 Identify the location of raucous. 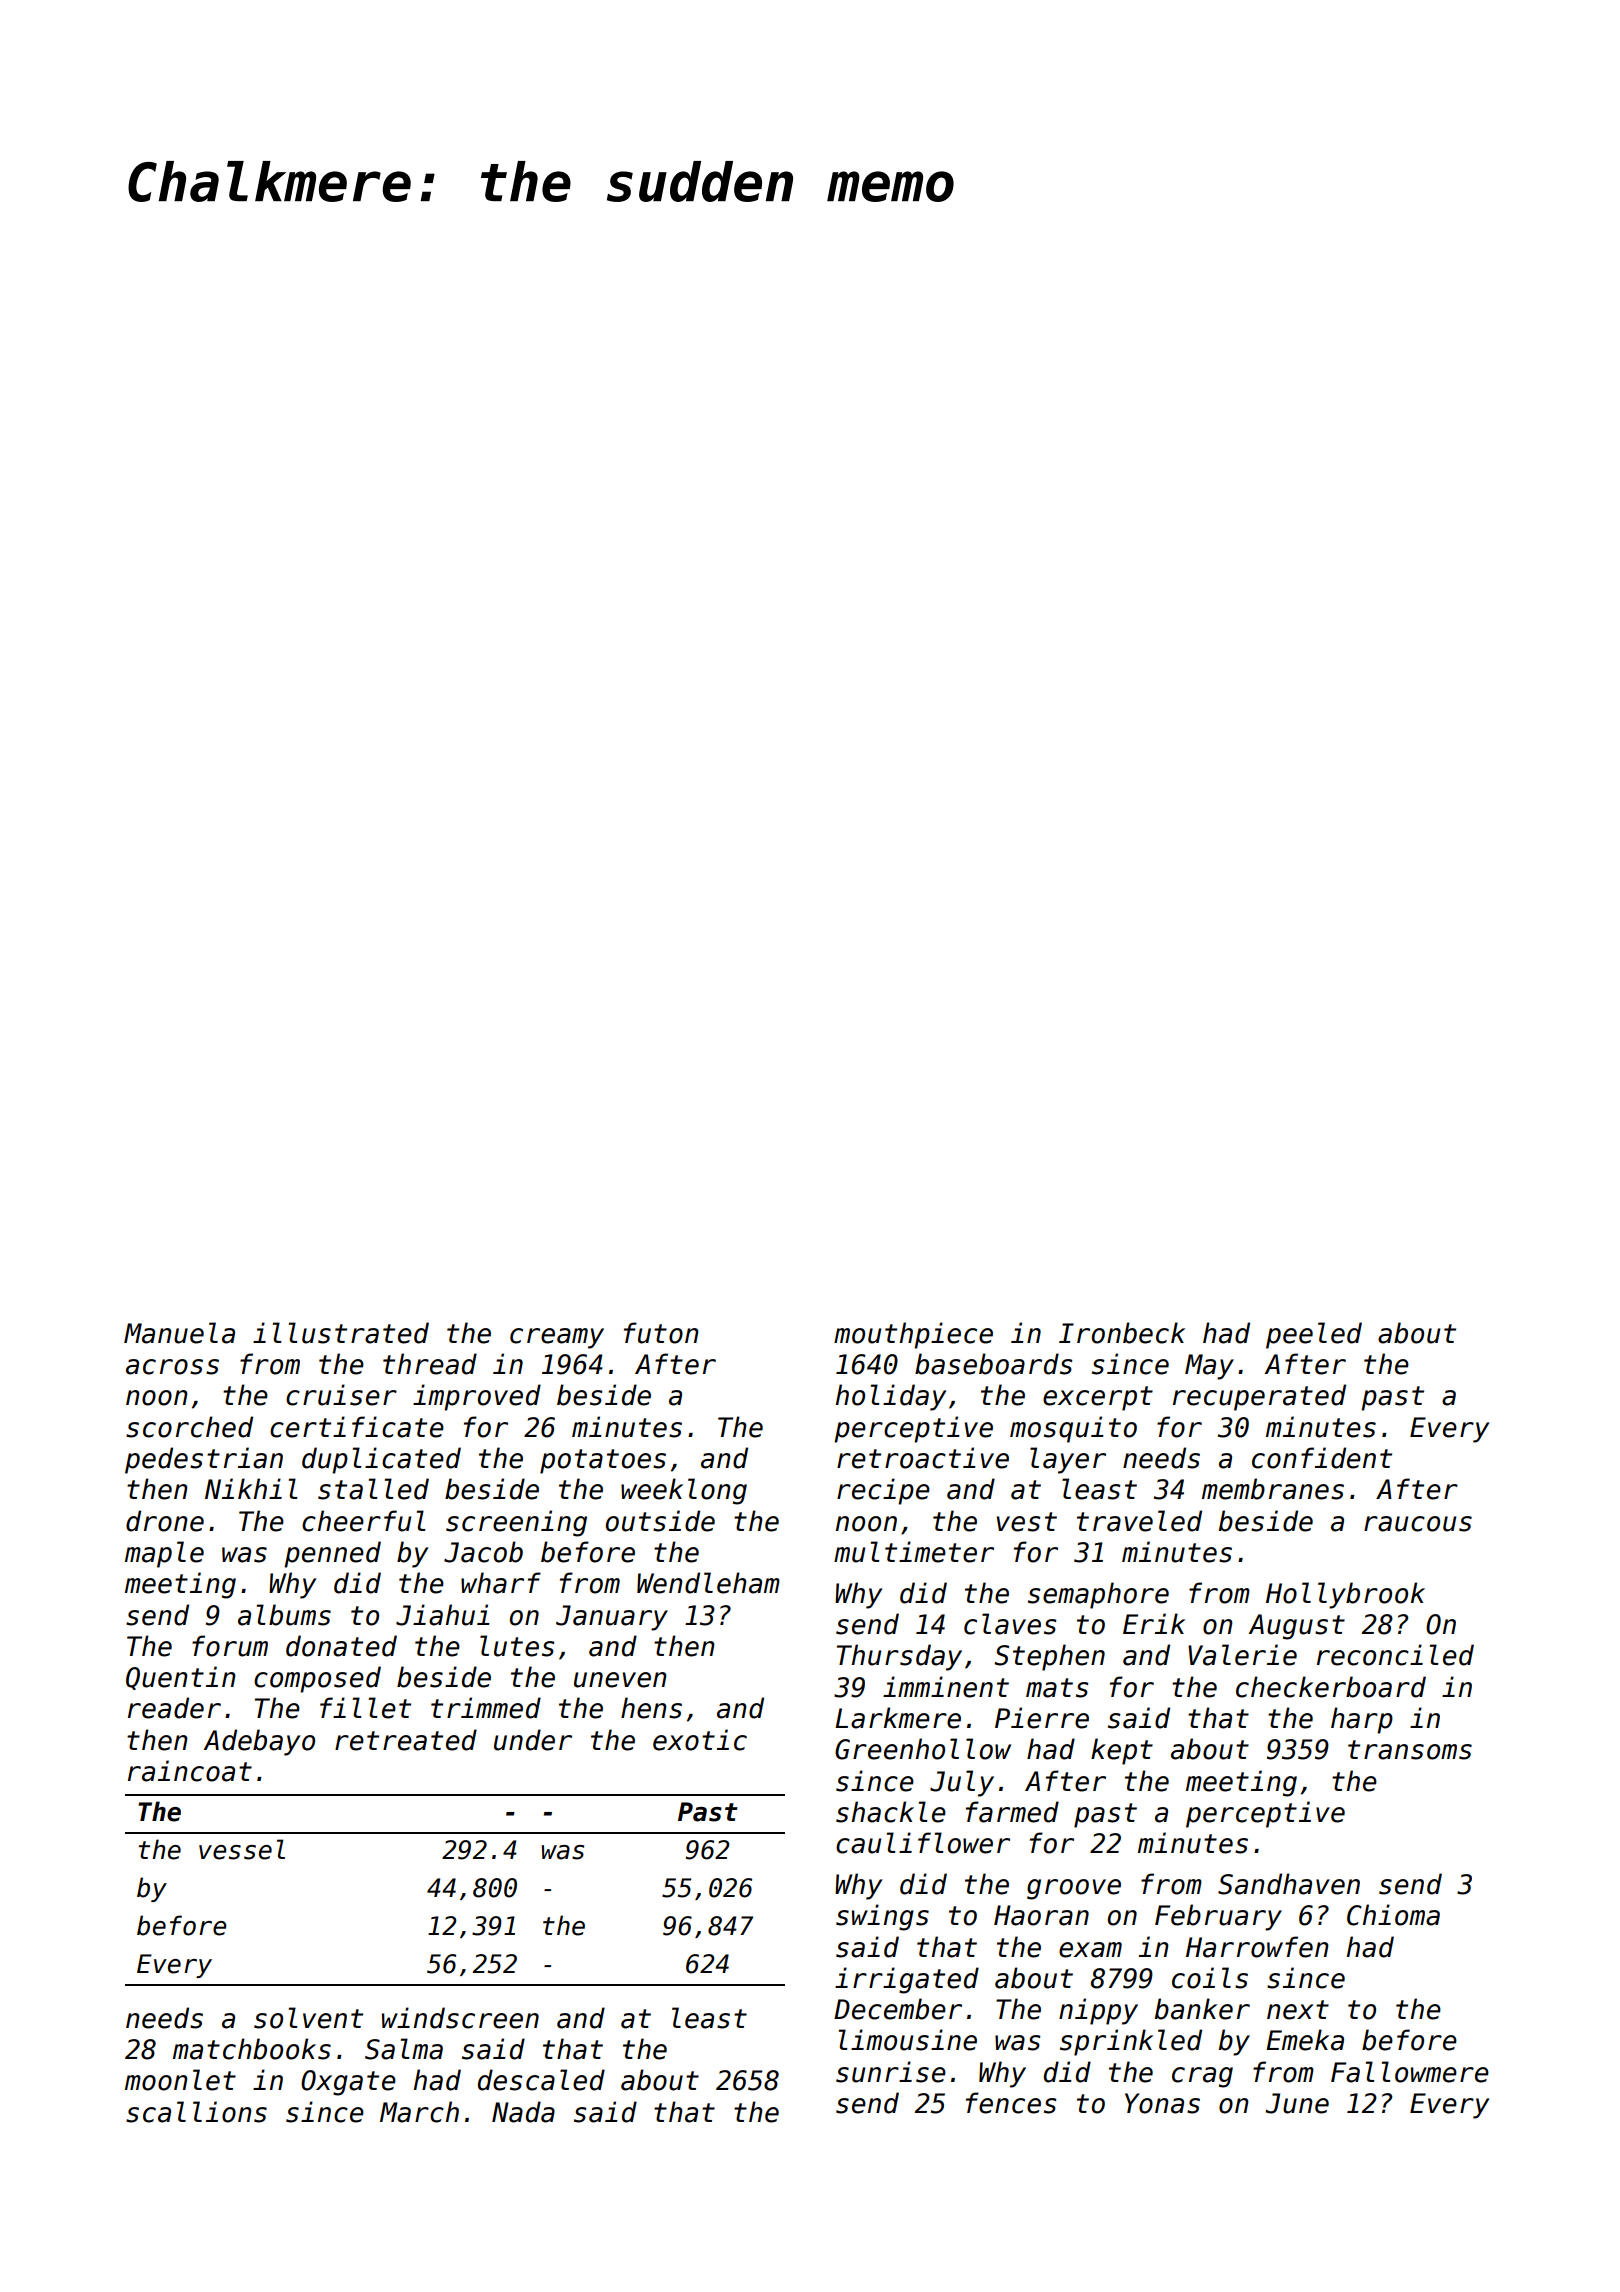
(1418, 1524).
